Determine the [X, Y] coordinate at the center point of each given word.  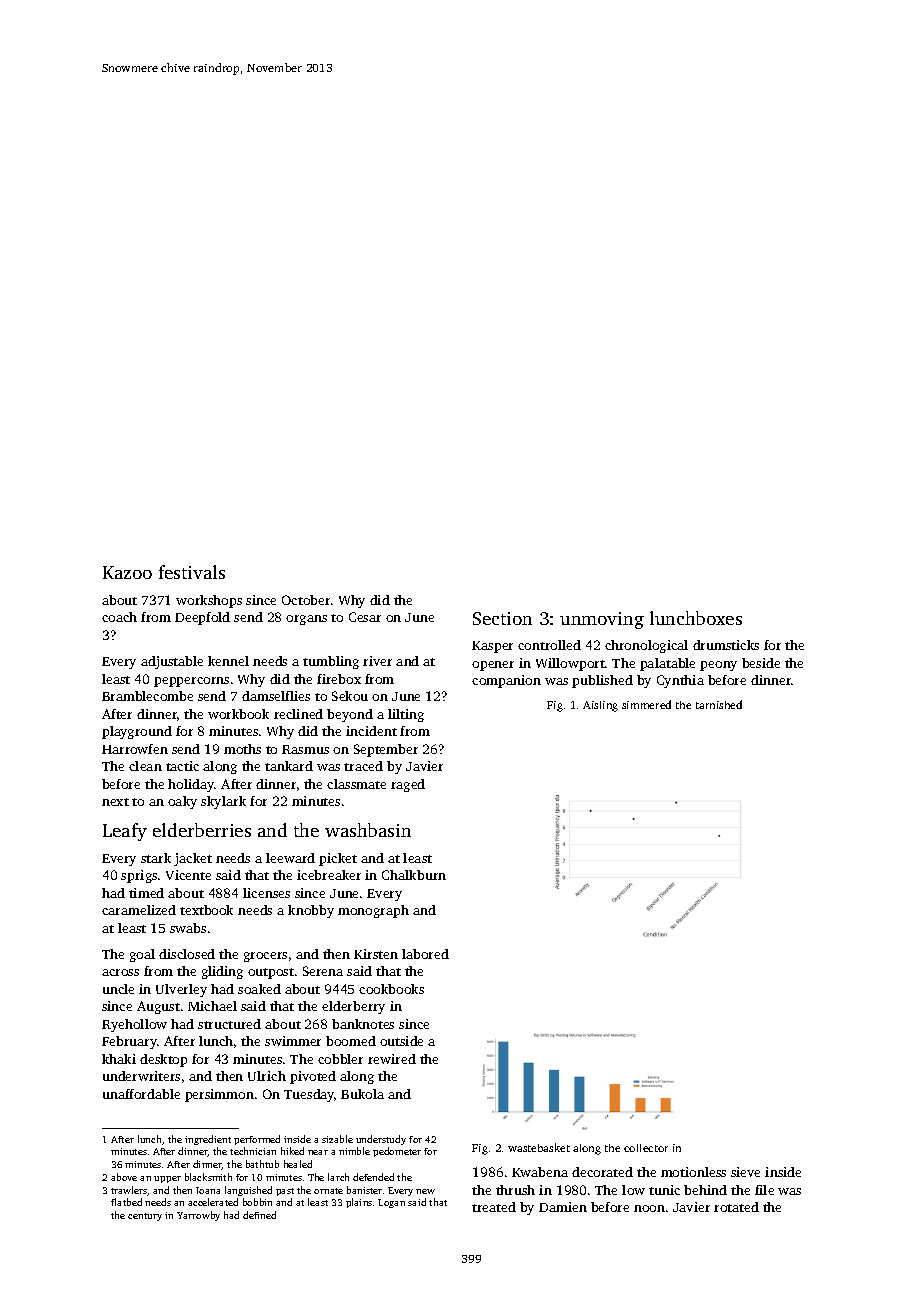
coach [119, 617]
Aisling [600, 706]
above [124, 1177]
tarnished [719, 704]
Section [502, 618]
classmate [356, 784]
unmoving [602, 620]
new [425, 1191]
